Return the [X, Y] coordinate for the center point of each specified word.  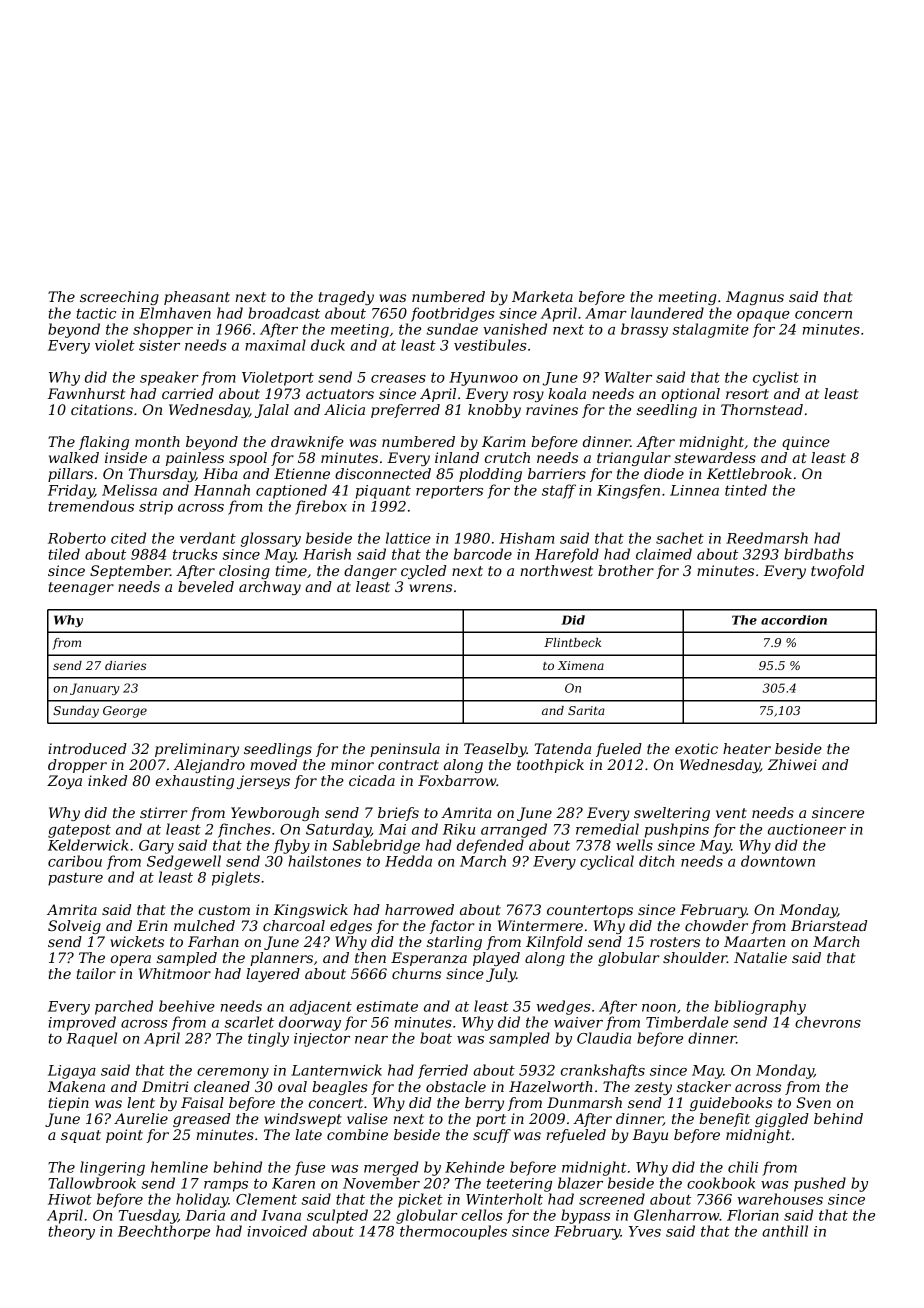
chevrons [828, 1022]
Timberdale [687, 1022]
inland [457, 457]
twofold [837, 572]
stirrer [163, 812]
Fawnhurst [86, 393]
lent [141, 1102]
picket [420, 1200]
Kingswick [311, 911]
